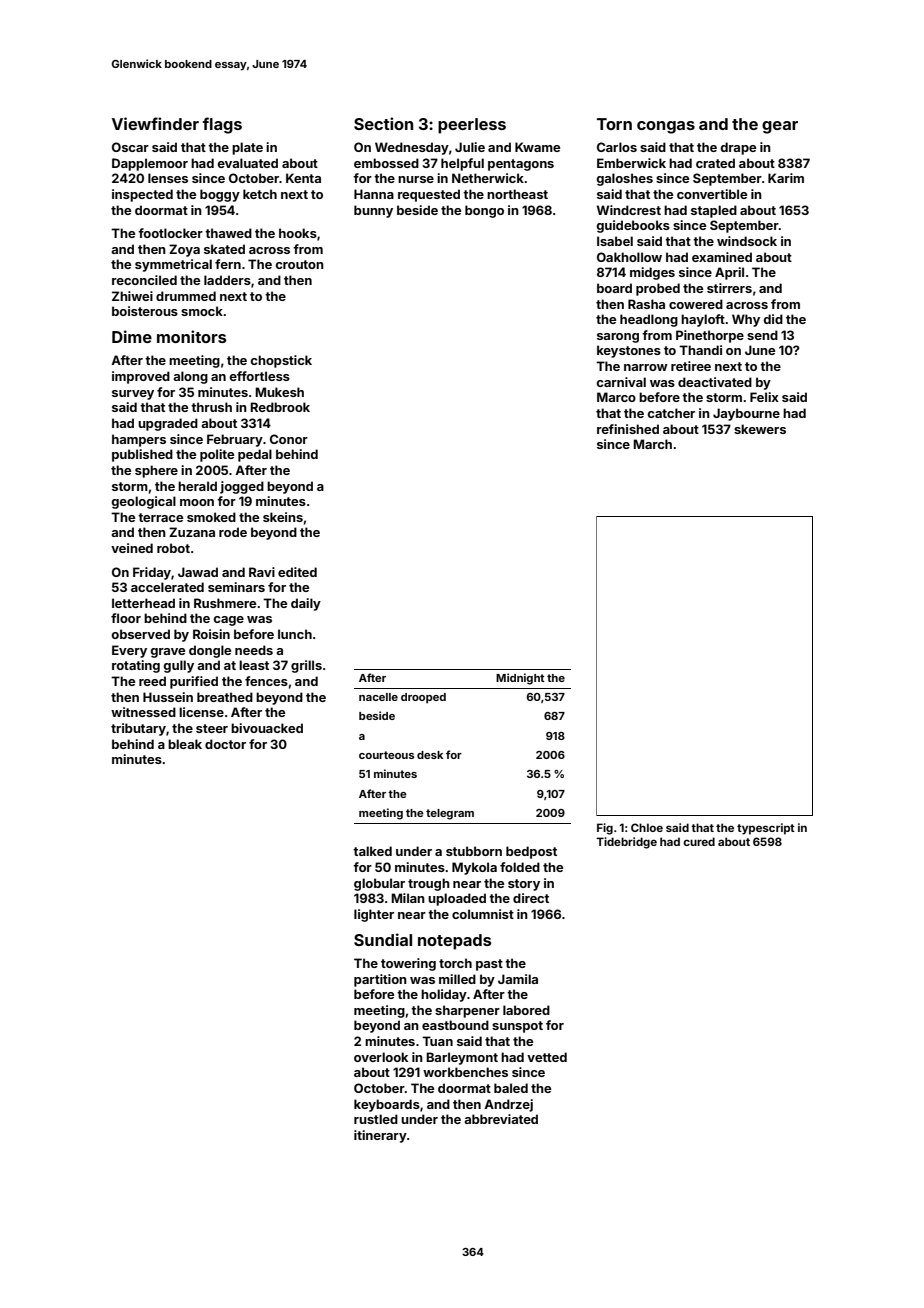 The height and width of the page is (1308, 924). Describe the element at coordinates (383, 123) in the page. I see `Section` at that location.
